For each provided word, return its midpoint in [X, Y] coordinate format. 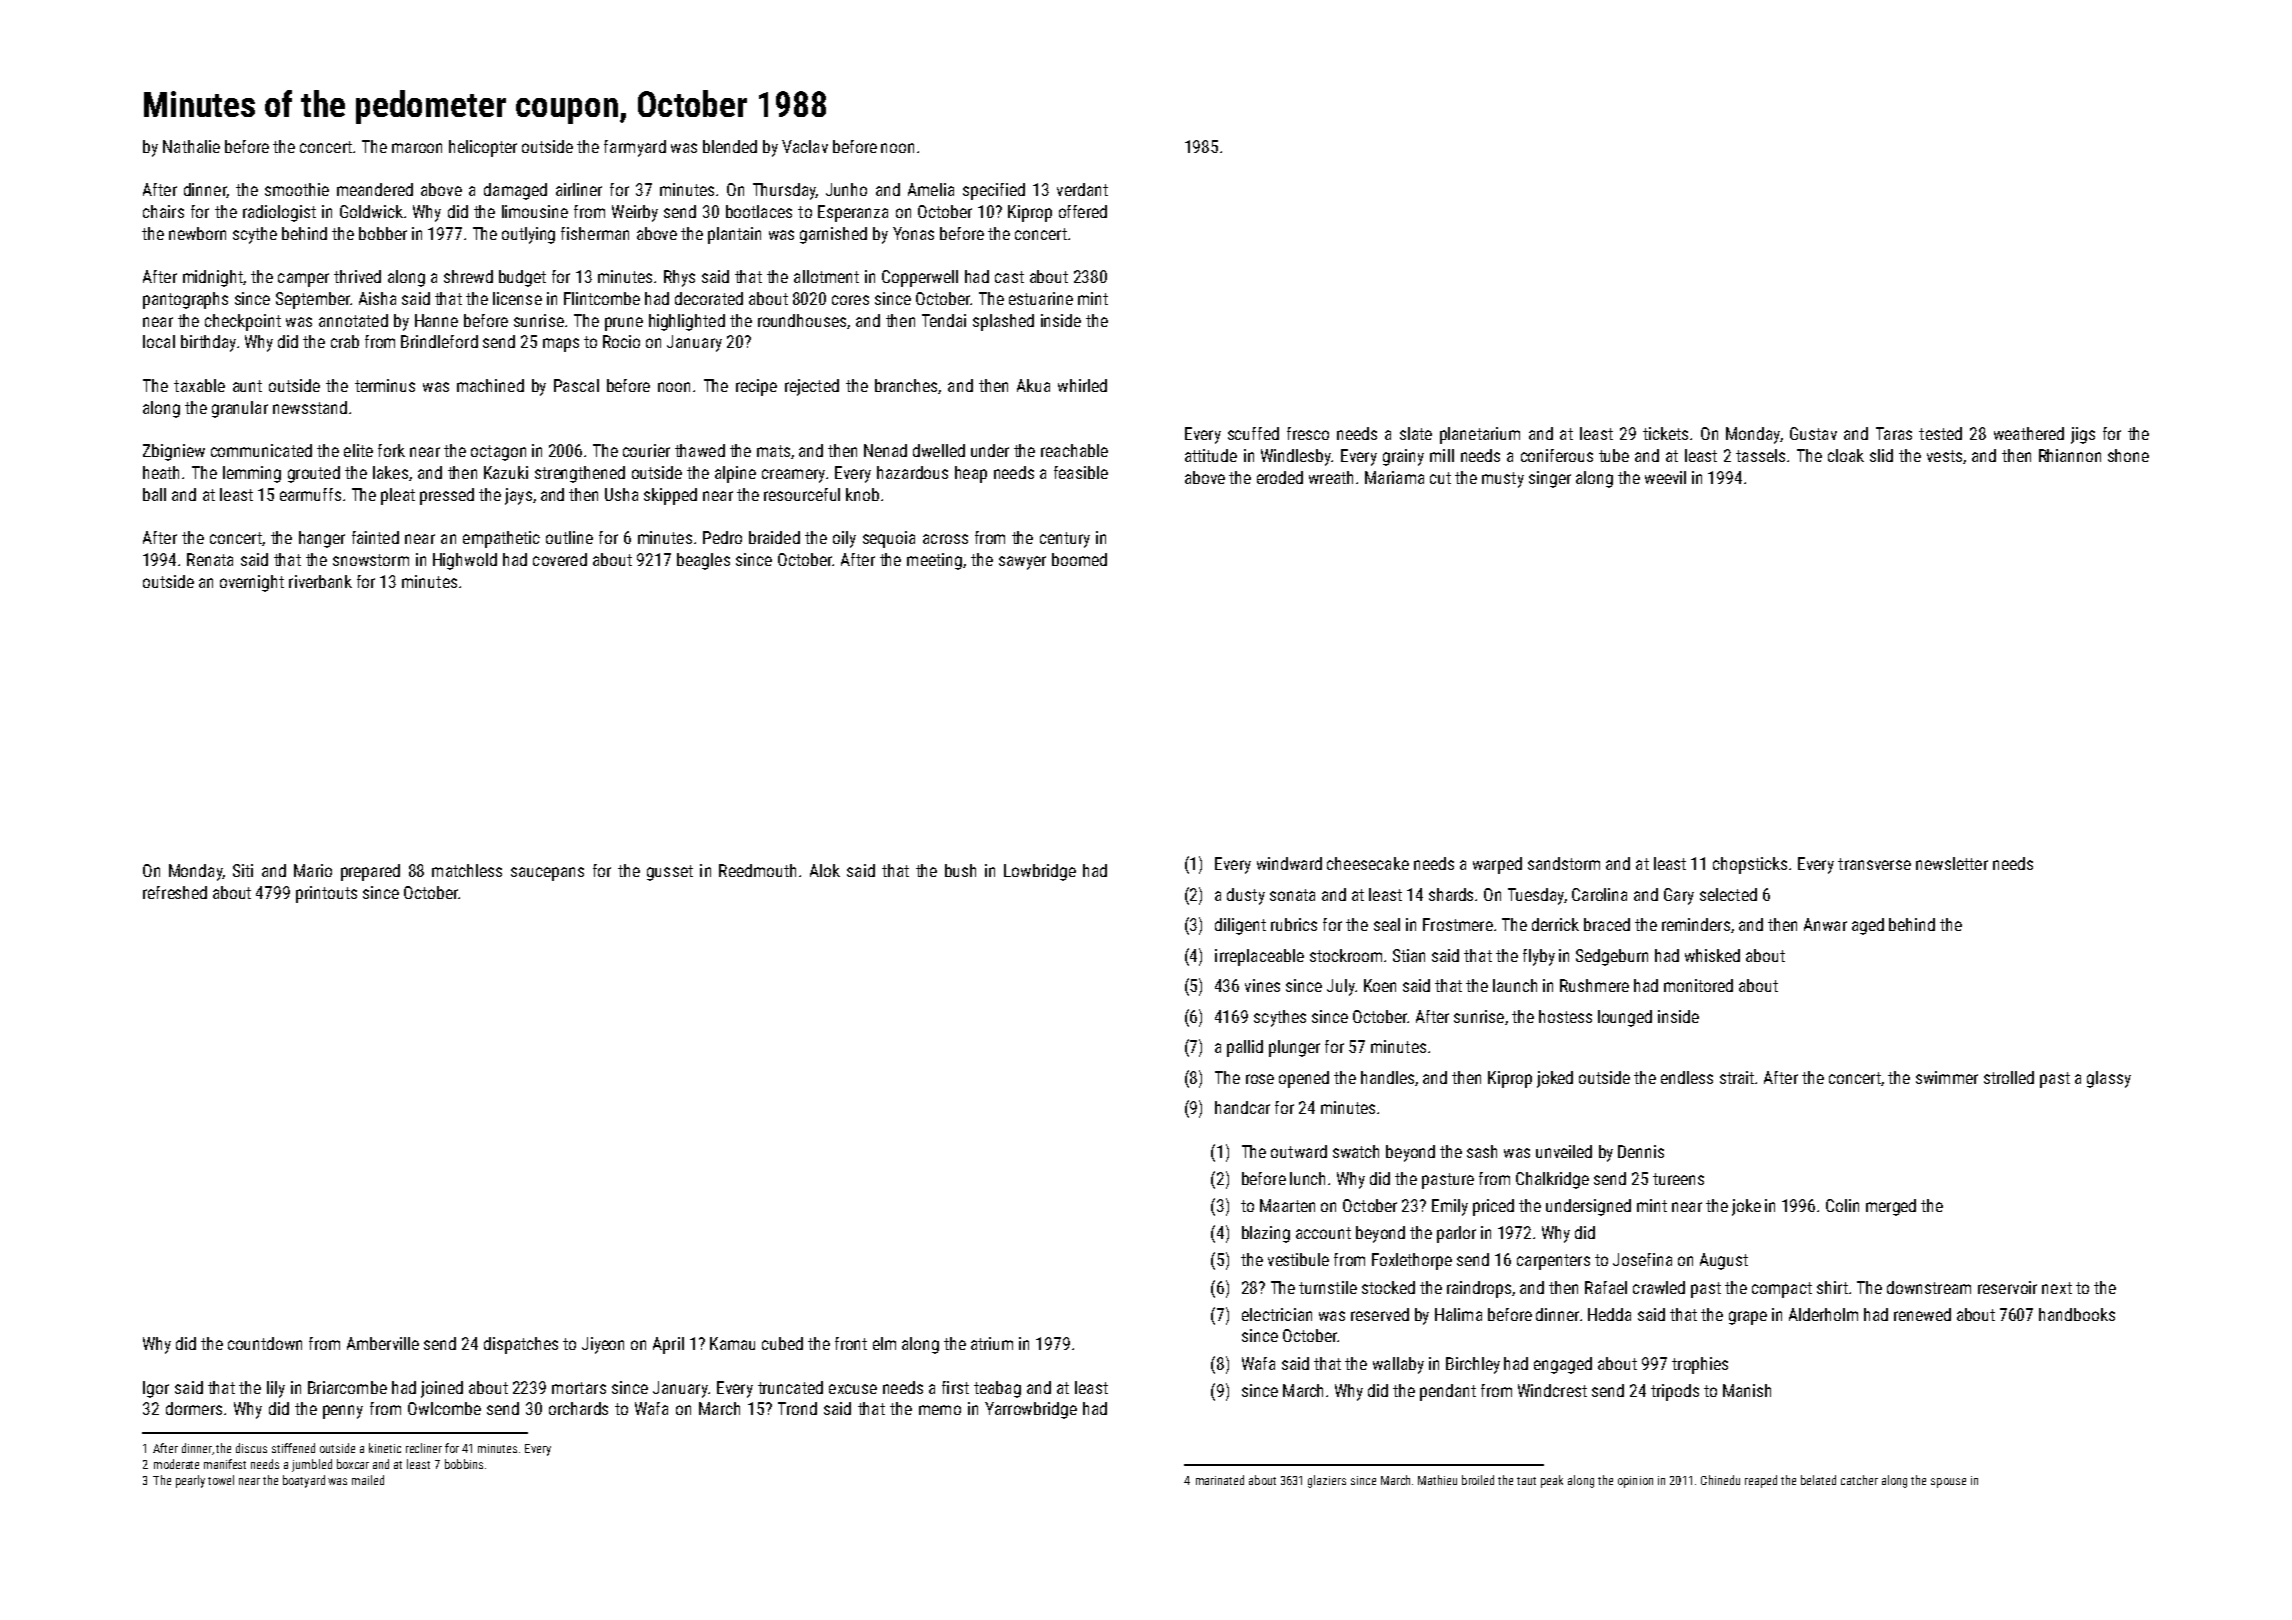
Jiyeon [603, 1345]
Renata [210, 559]
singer [1550, 479]
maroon [417, 148]
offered [1083, 211]
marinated [1220, 1480]
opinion [1635, 1482]
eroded [1280, 477]
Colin [1842, 1205]
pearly [190, 1481]
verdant [1082, 189]
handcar [1242, 1107]
